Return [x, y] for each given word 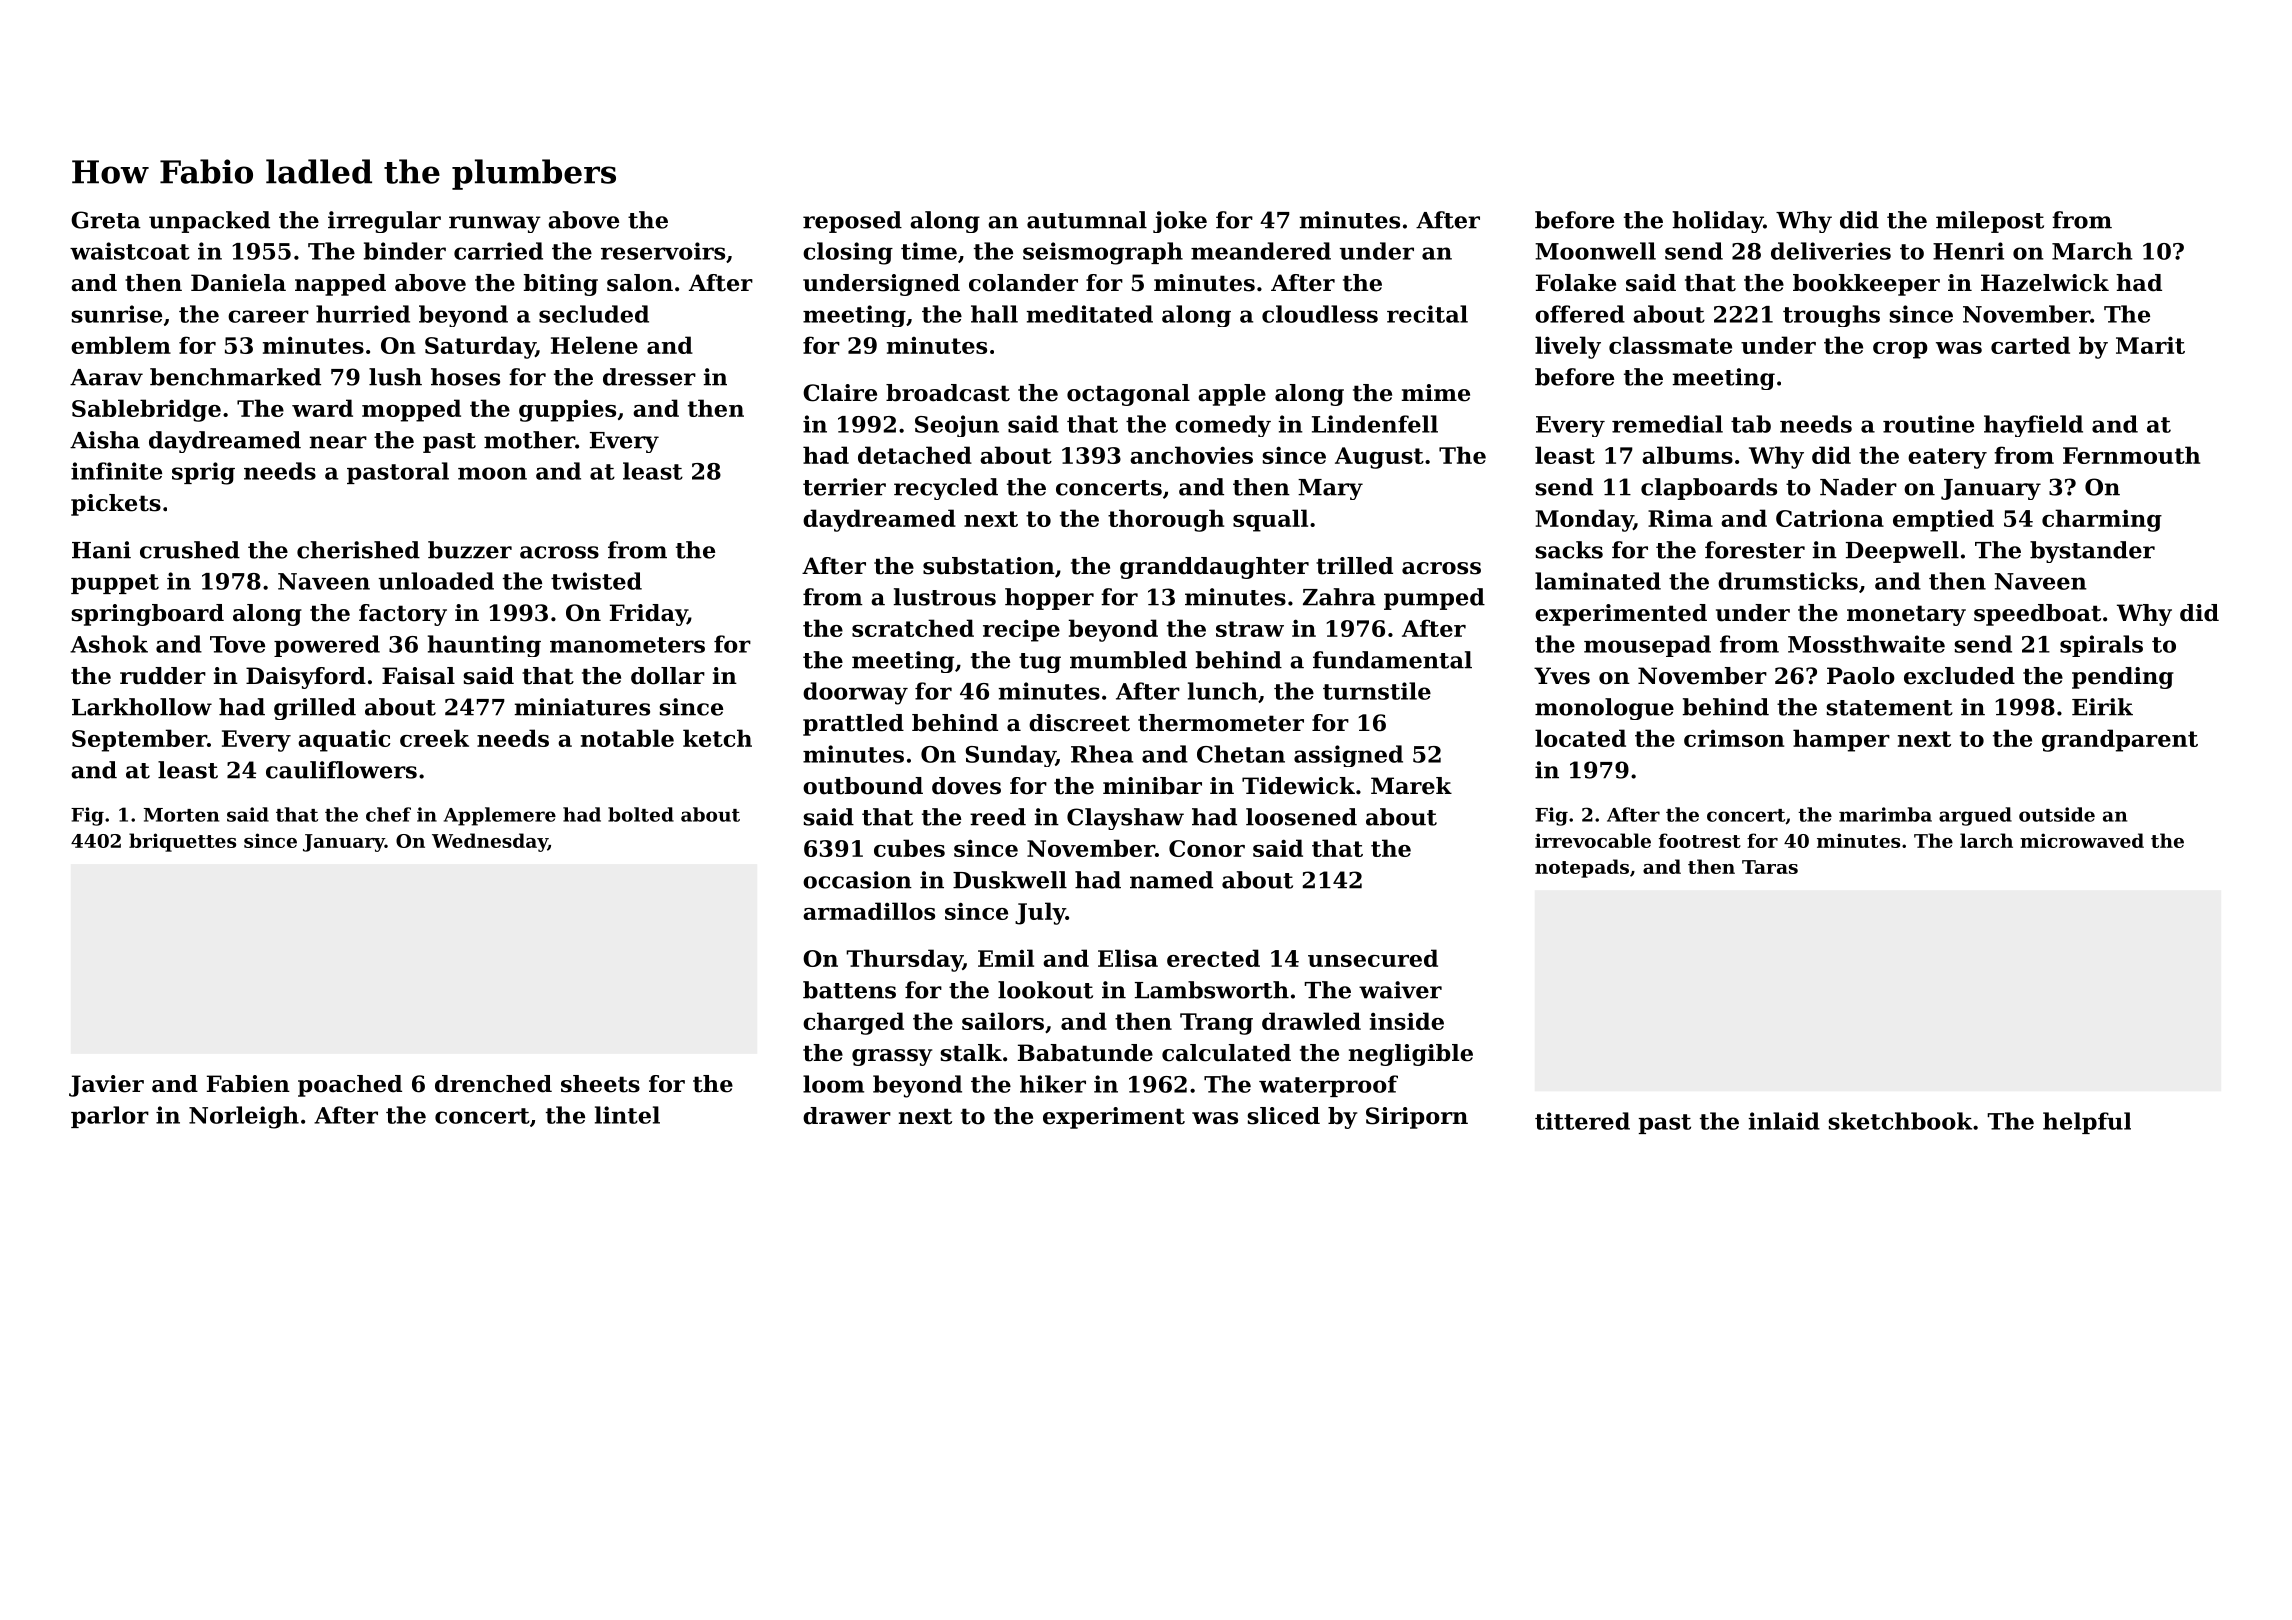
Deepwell [1902, 552]
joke [1180, 222]
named [1171, 880]
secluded [594, 314]
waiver [1400, 990]
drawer [847, 1116]
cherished [358, 550]
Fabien [248, 1084]
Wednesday [490, 842]
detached [915, 455]
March [2092, 251]
